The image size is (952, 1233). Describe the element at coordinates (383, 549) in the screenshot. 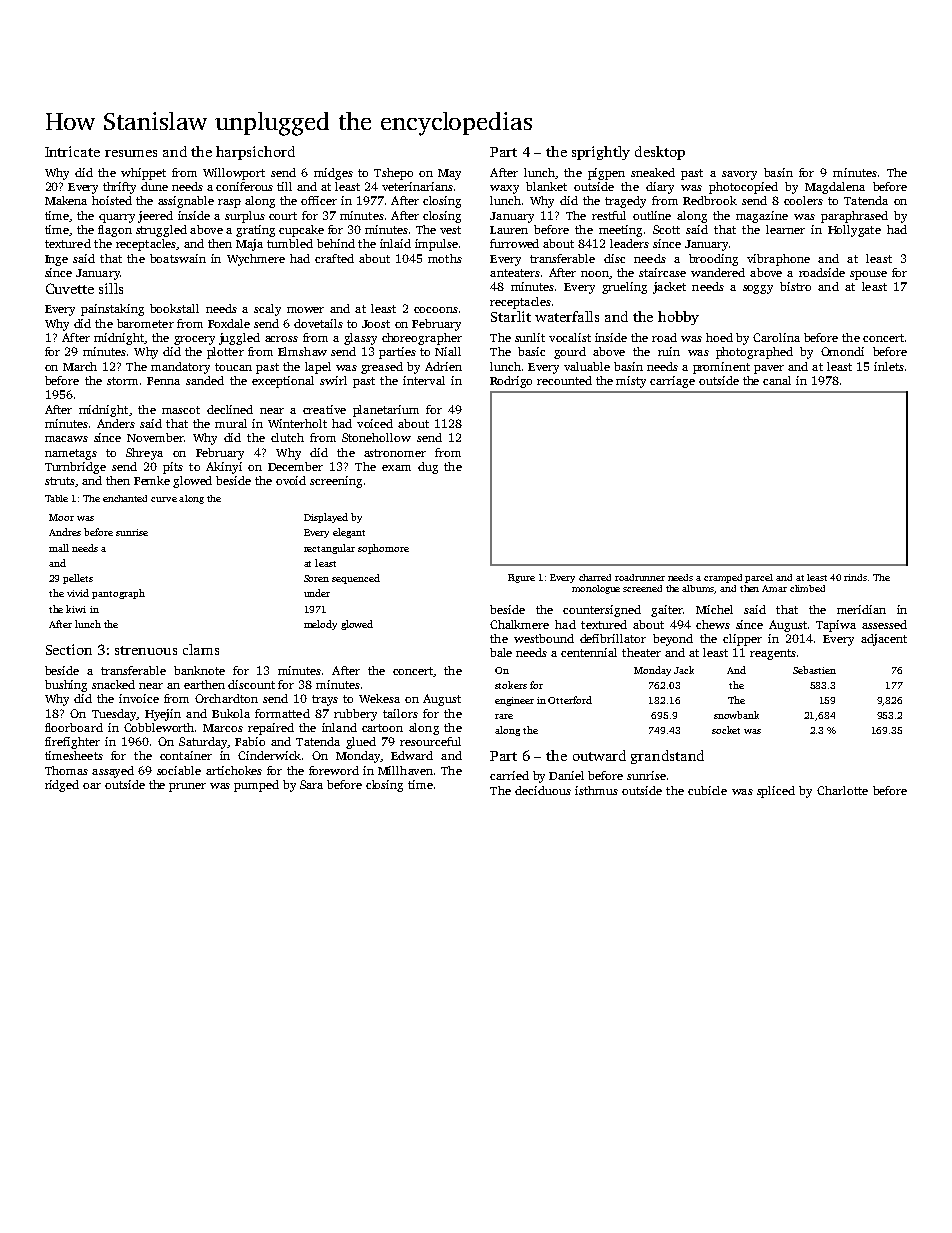

I see `sophomore` at that location.
